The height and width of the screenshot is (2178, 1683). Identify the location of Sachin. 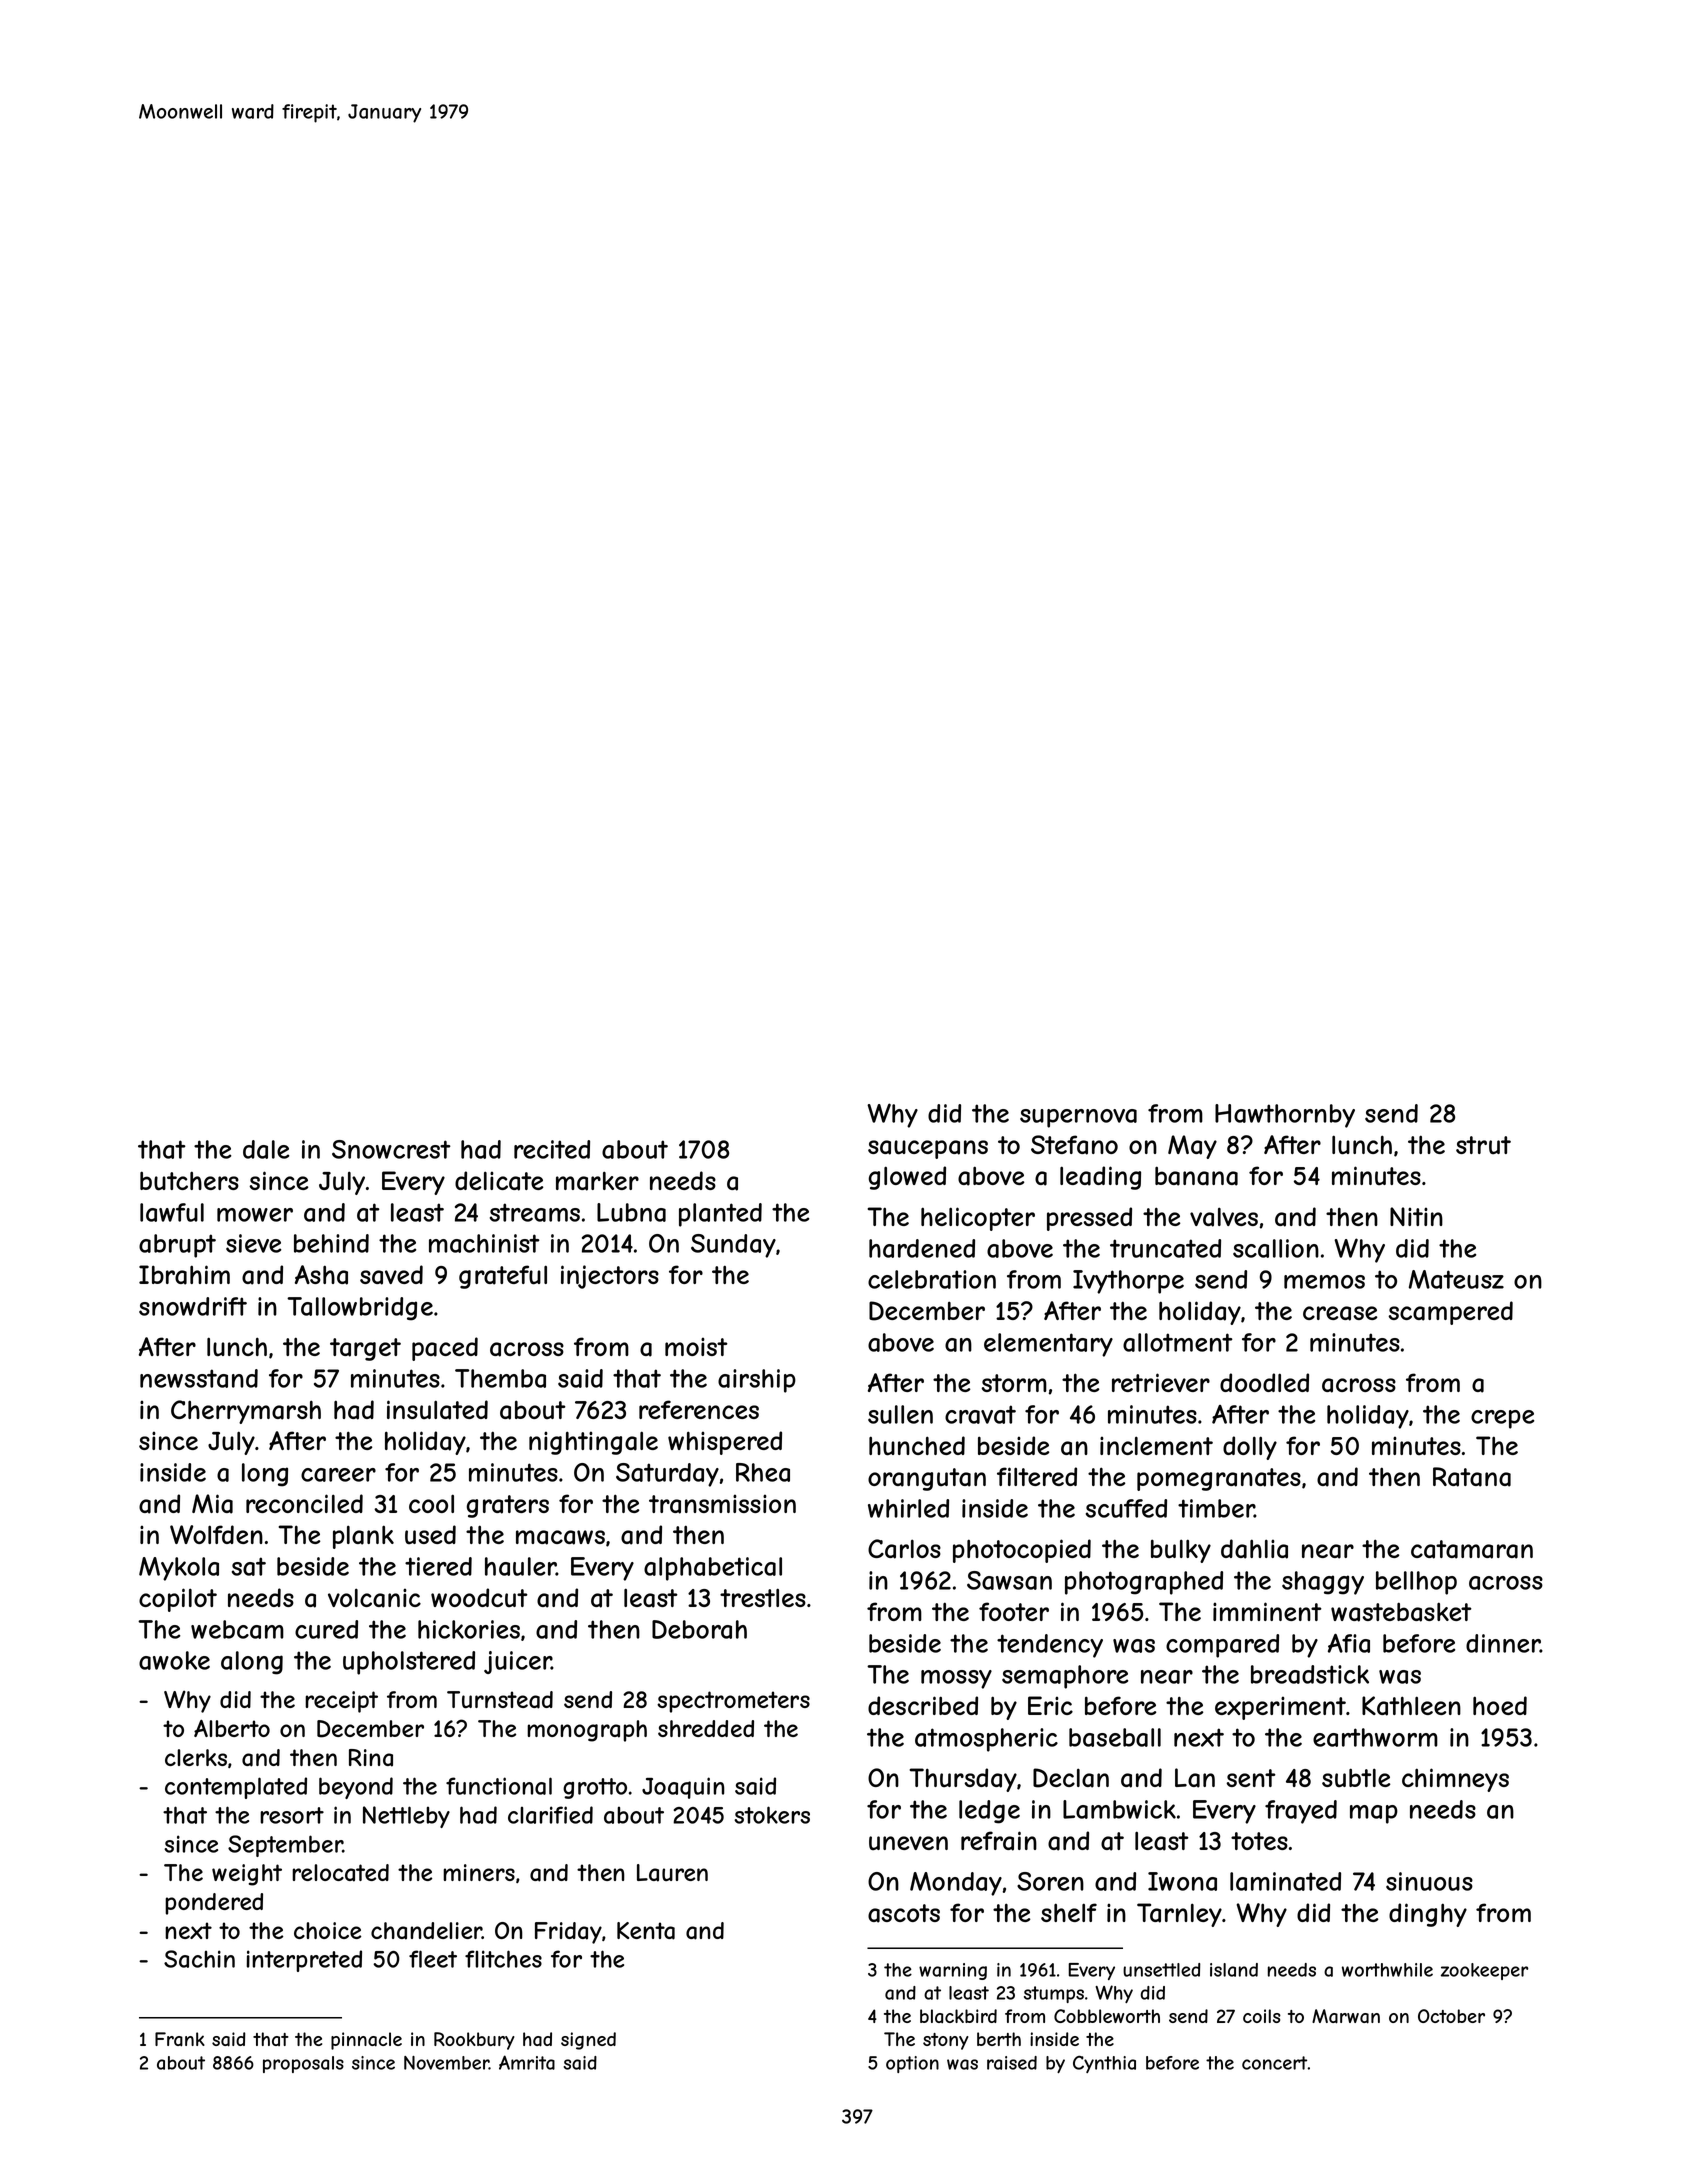
(199, 1959).
